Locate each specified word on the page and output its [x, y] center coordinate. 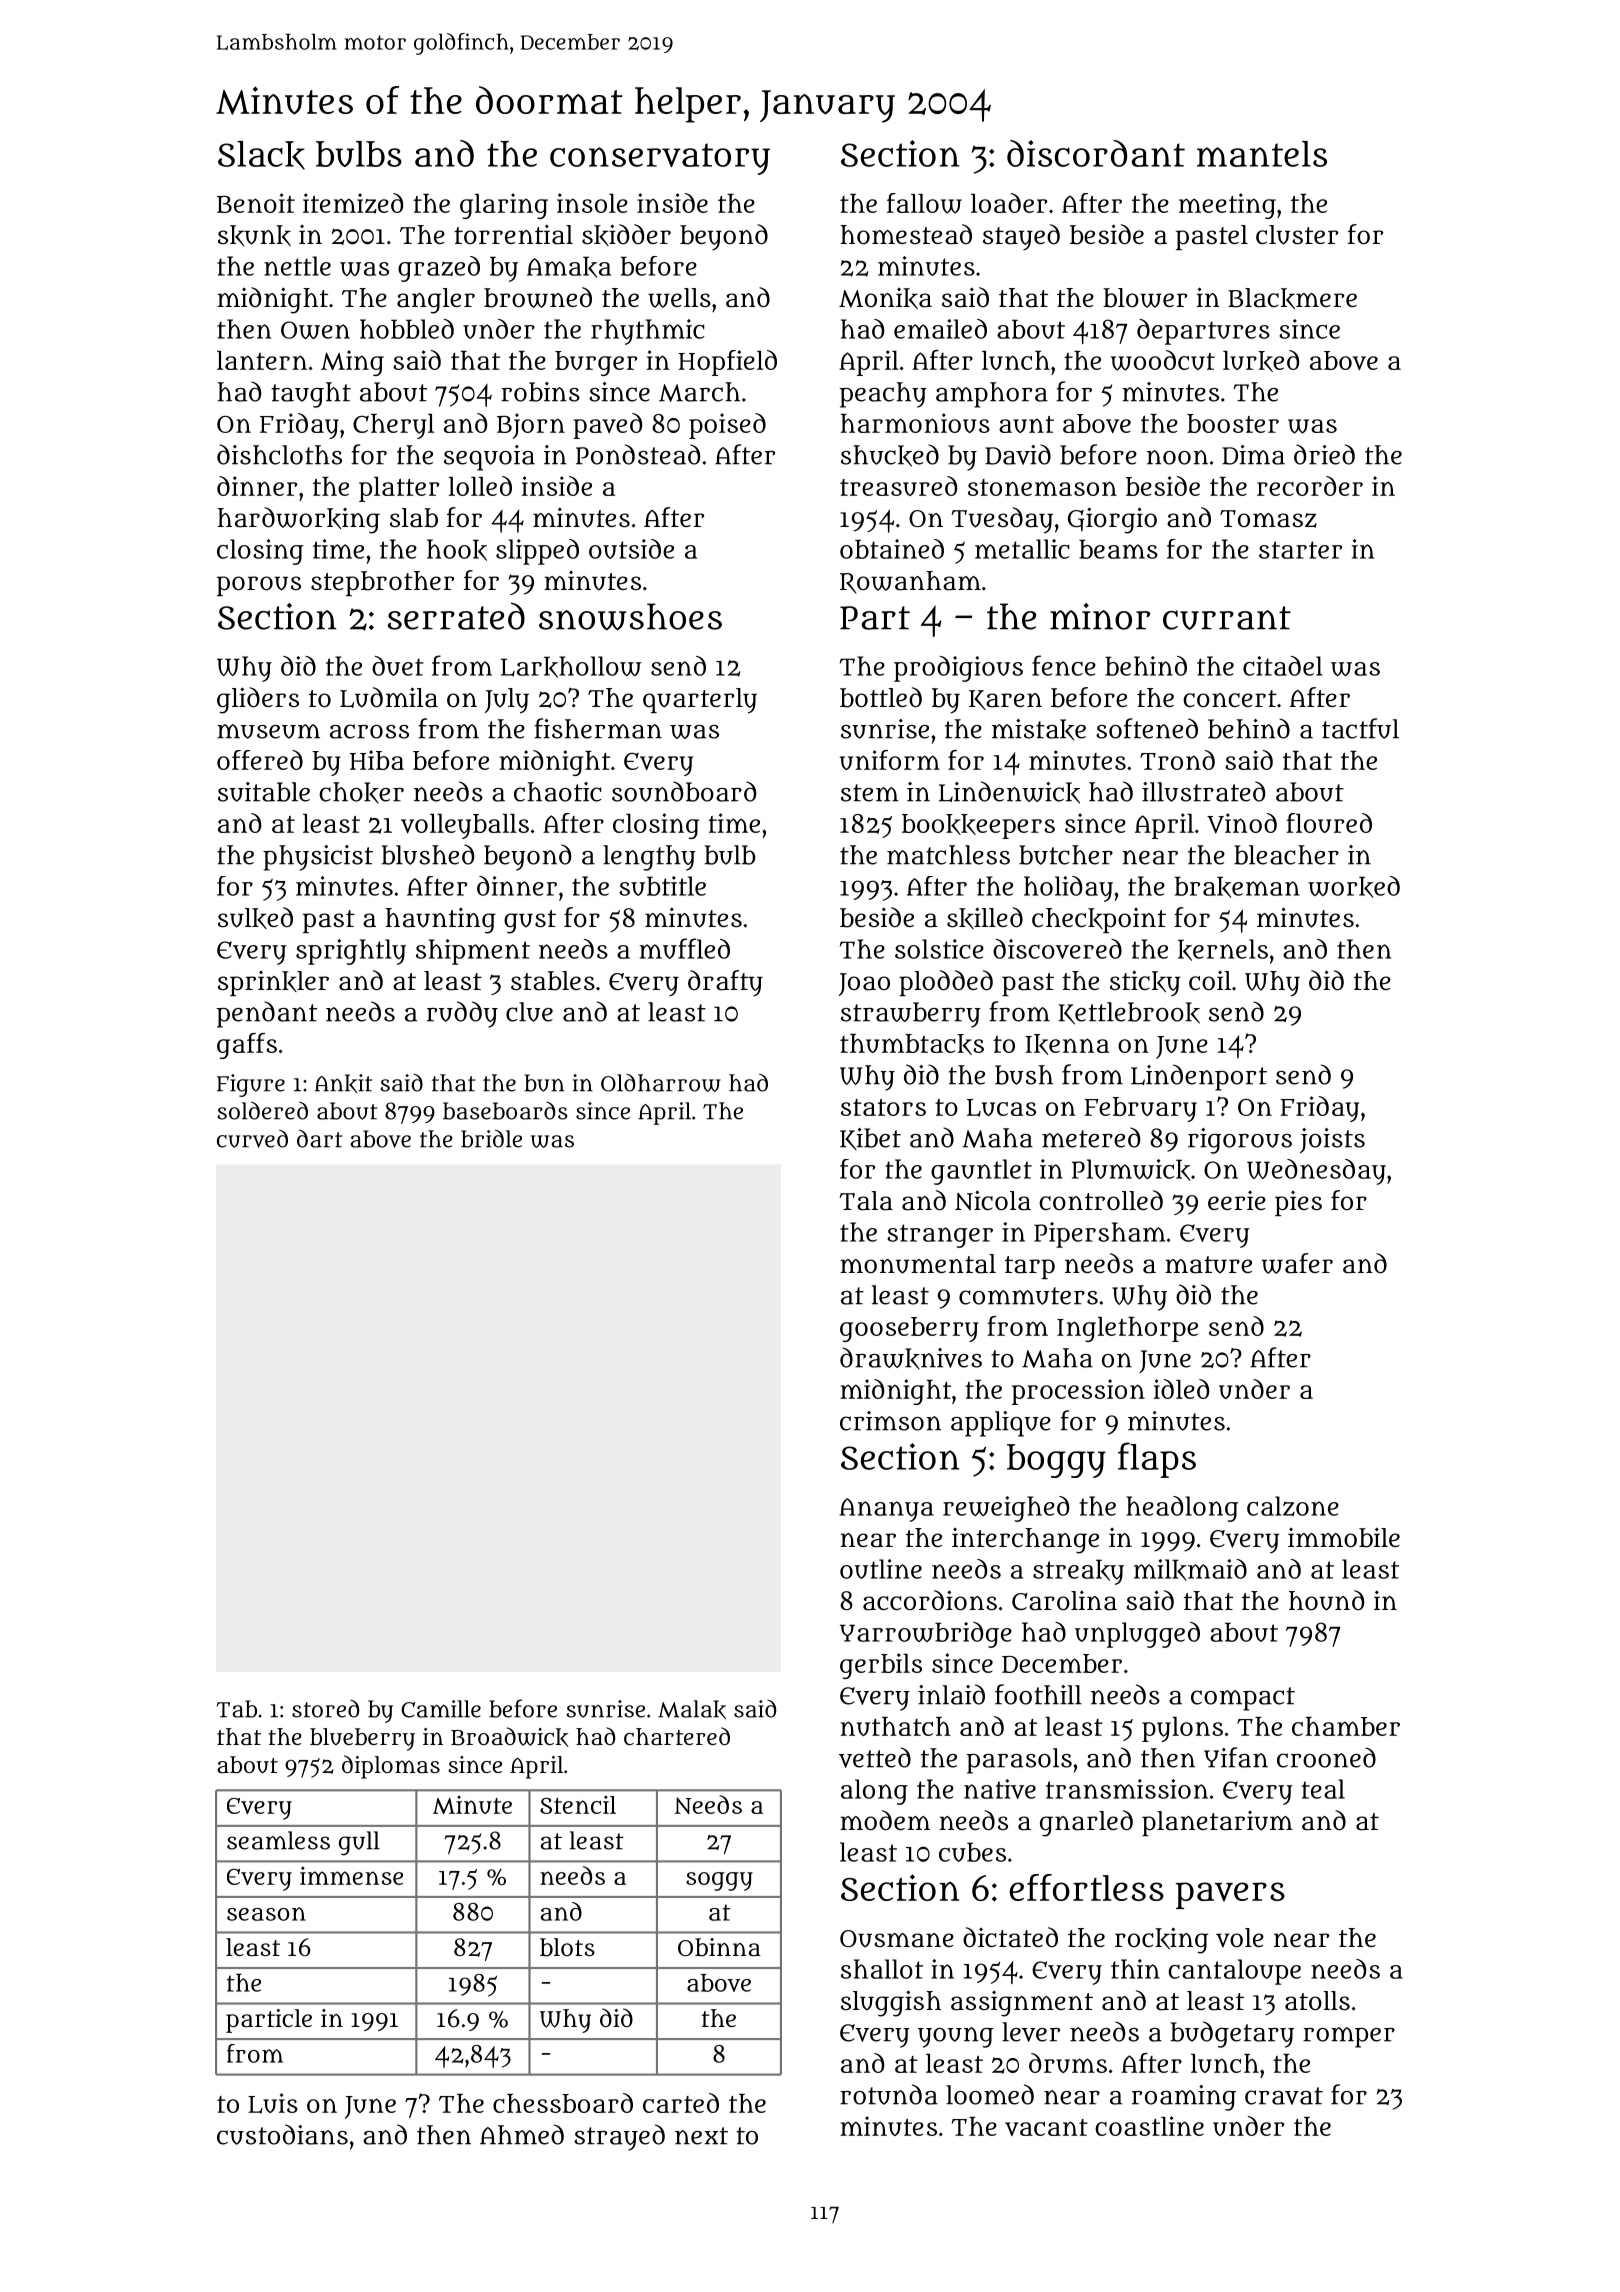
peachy [882, 395]
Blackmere [1292, 298]
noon [1177, 457]
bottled [881, 697]
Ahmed [522, 2134]
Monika [885, 298]
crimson [890, 1421]
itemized [353, 203]
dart [319, 1138]
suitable [264, 792]
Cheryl [393, 426]
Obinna [719, 1947]
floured [1329, 823]
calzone [1293, 1506]
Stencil [578, 1804]
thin [1135, 1969]
